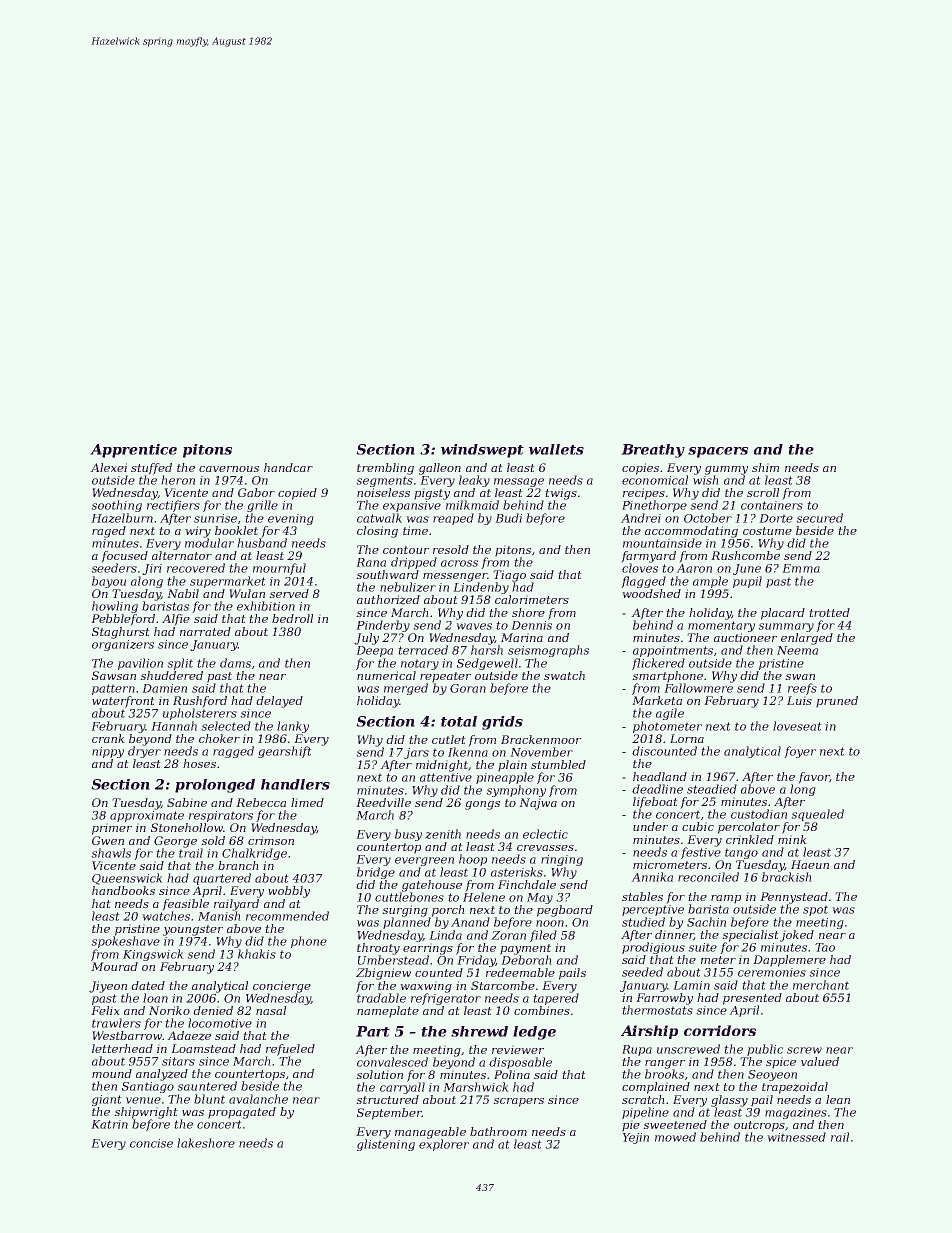 This image has height=1233, width=952. I want to click on concise, so click(151, 1143).
